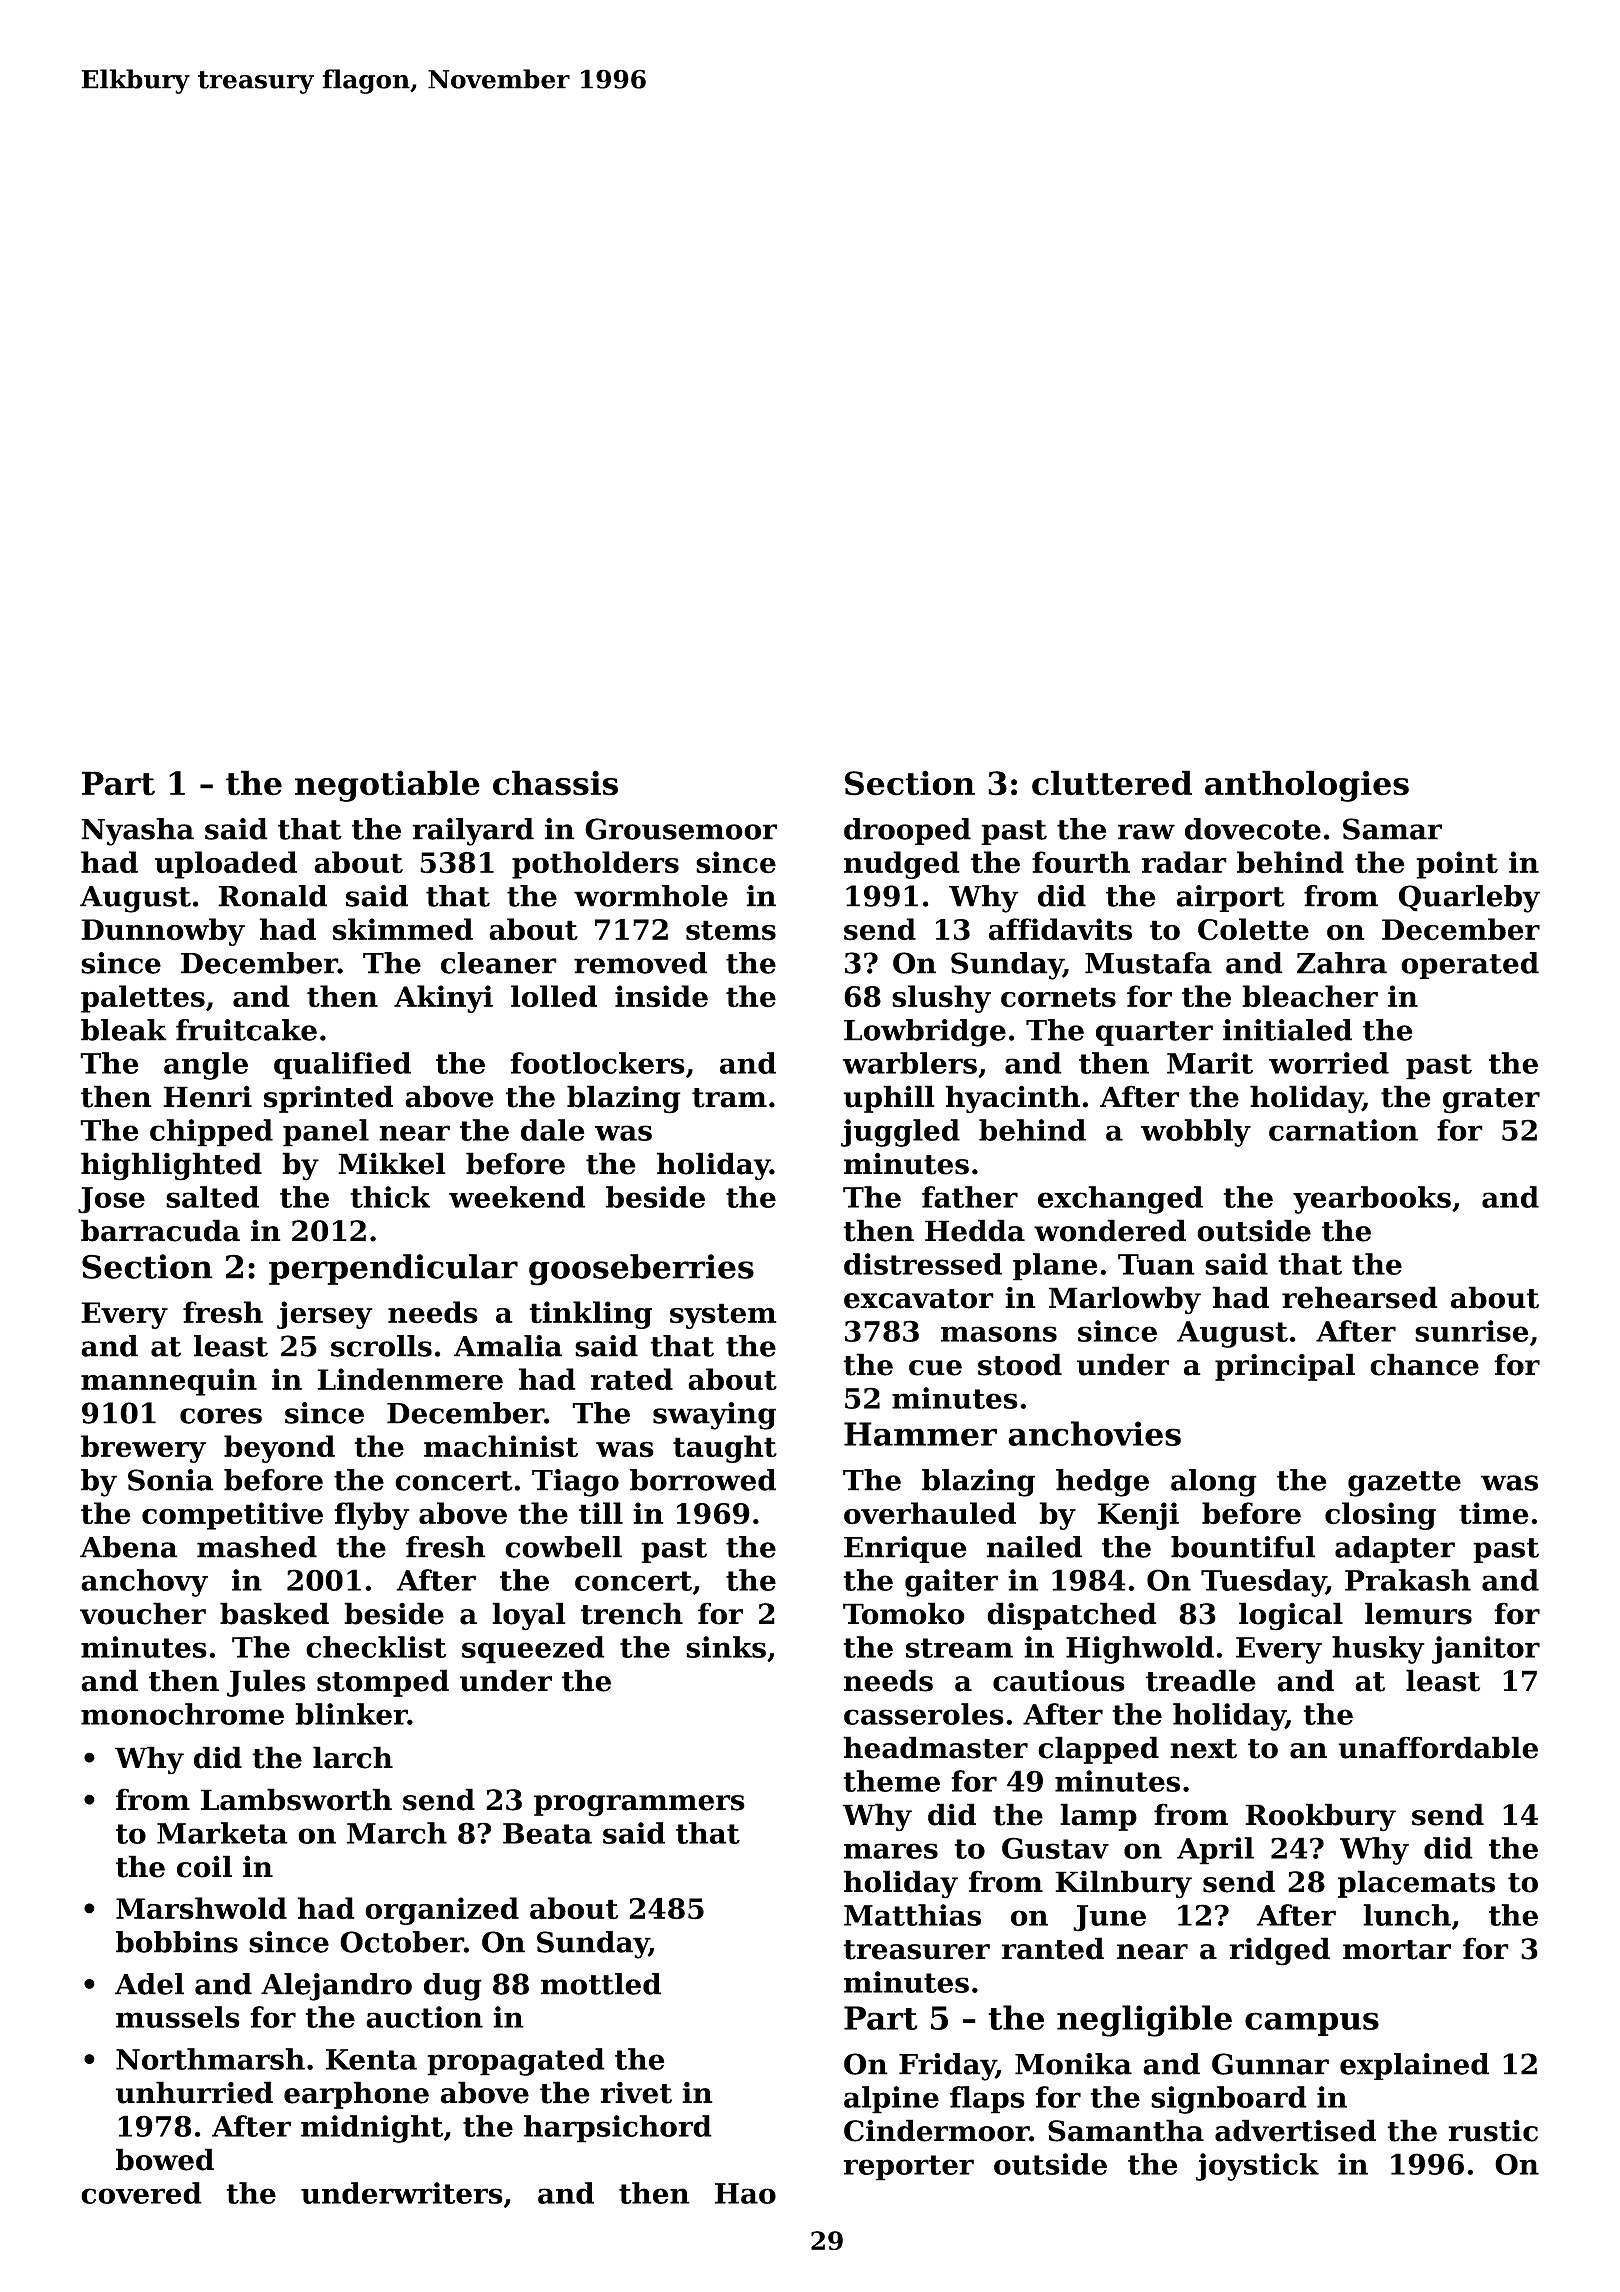 Image resolution: width=1620 pixels, height=2292 pixels. Describe the element at coordinates (1110, 1230) in the screenshot. I see `wondered` at that location.
